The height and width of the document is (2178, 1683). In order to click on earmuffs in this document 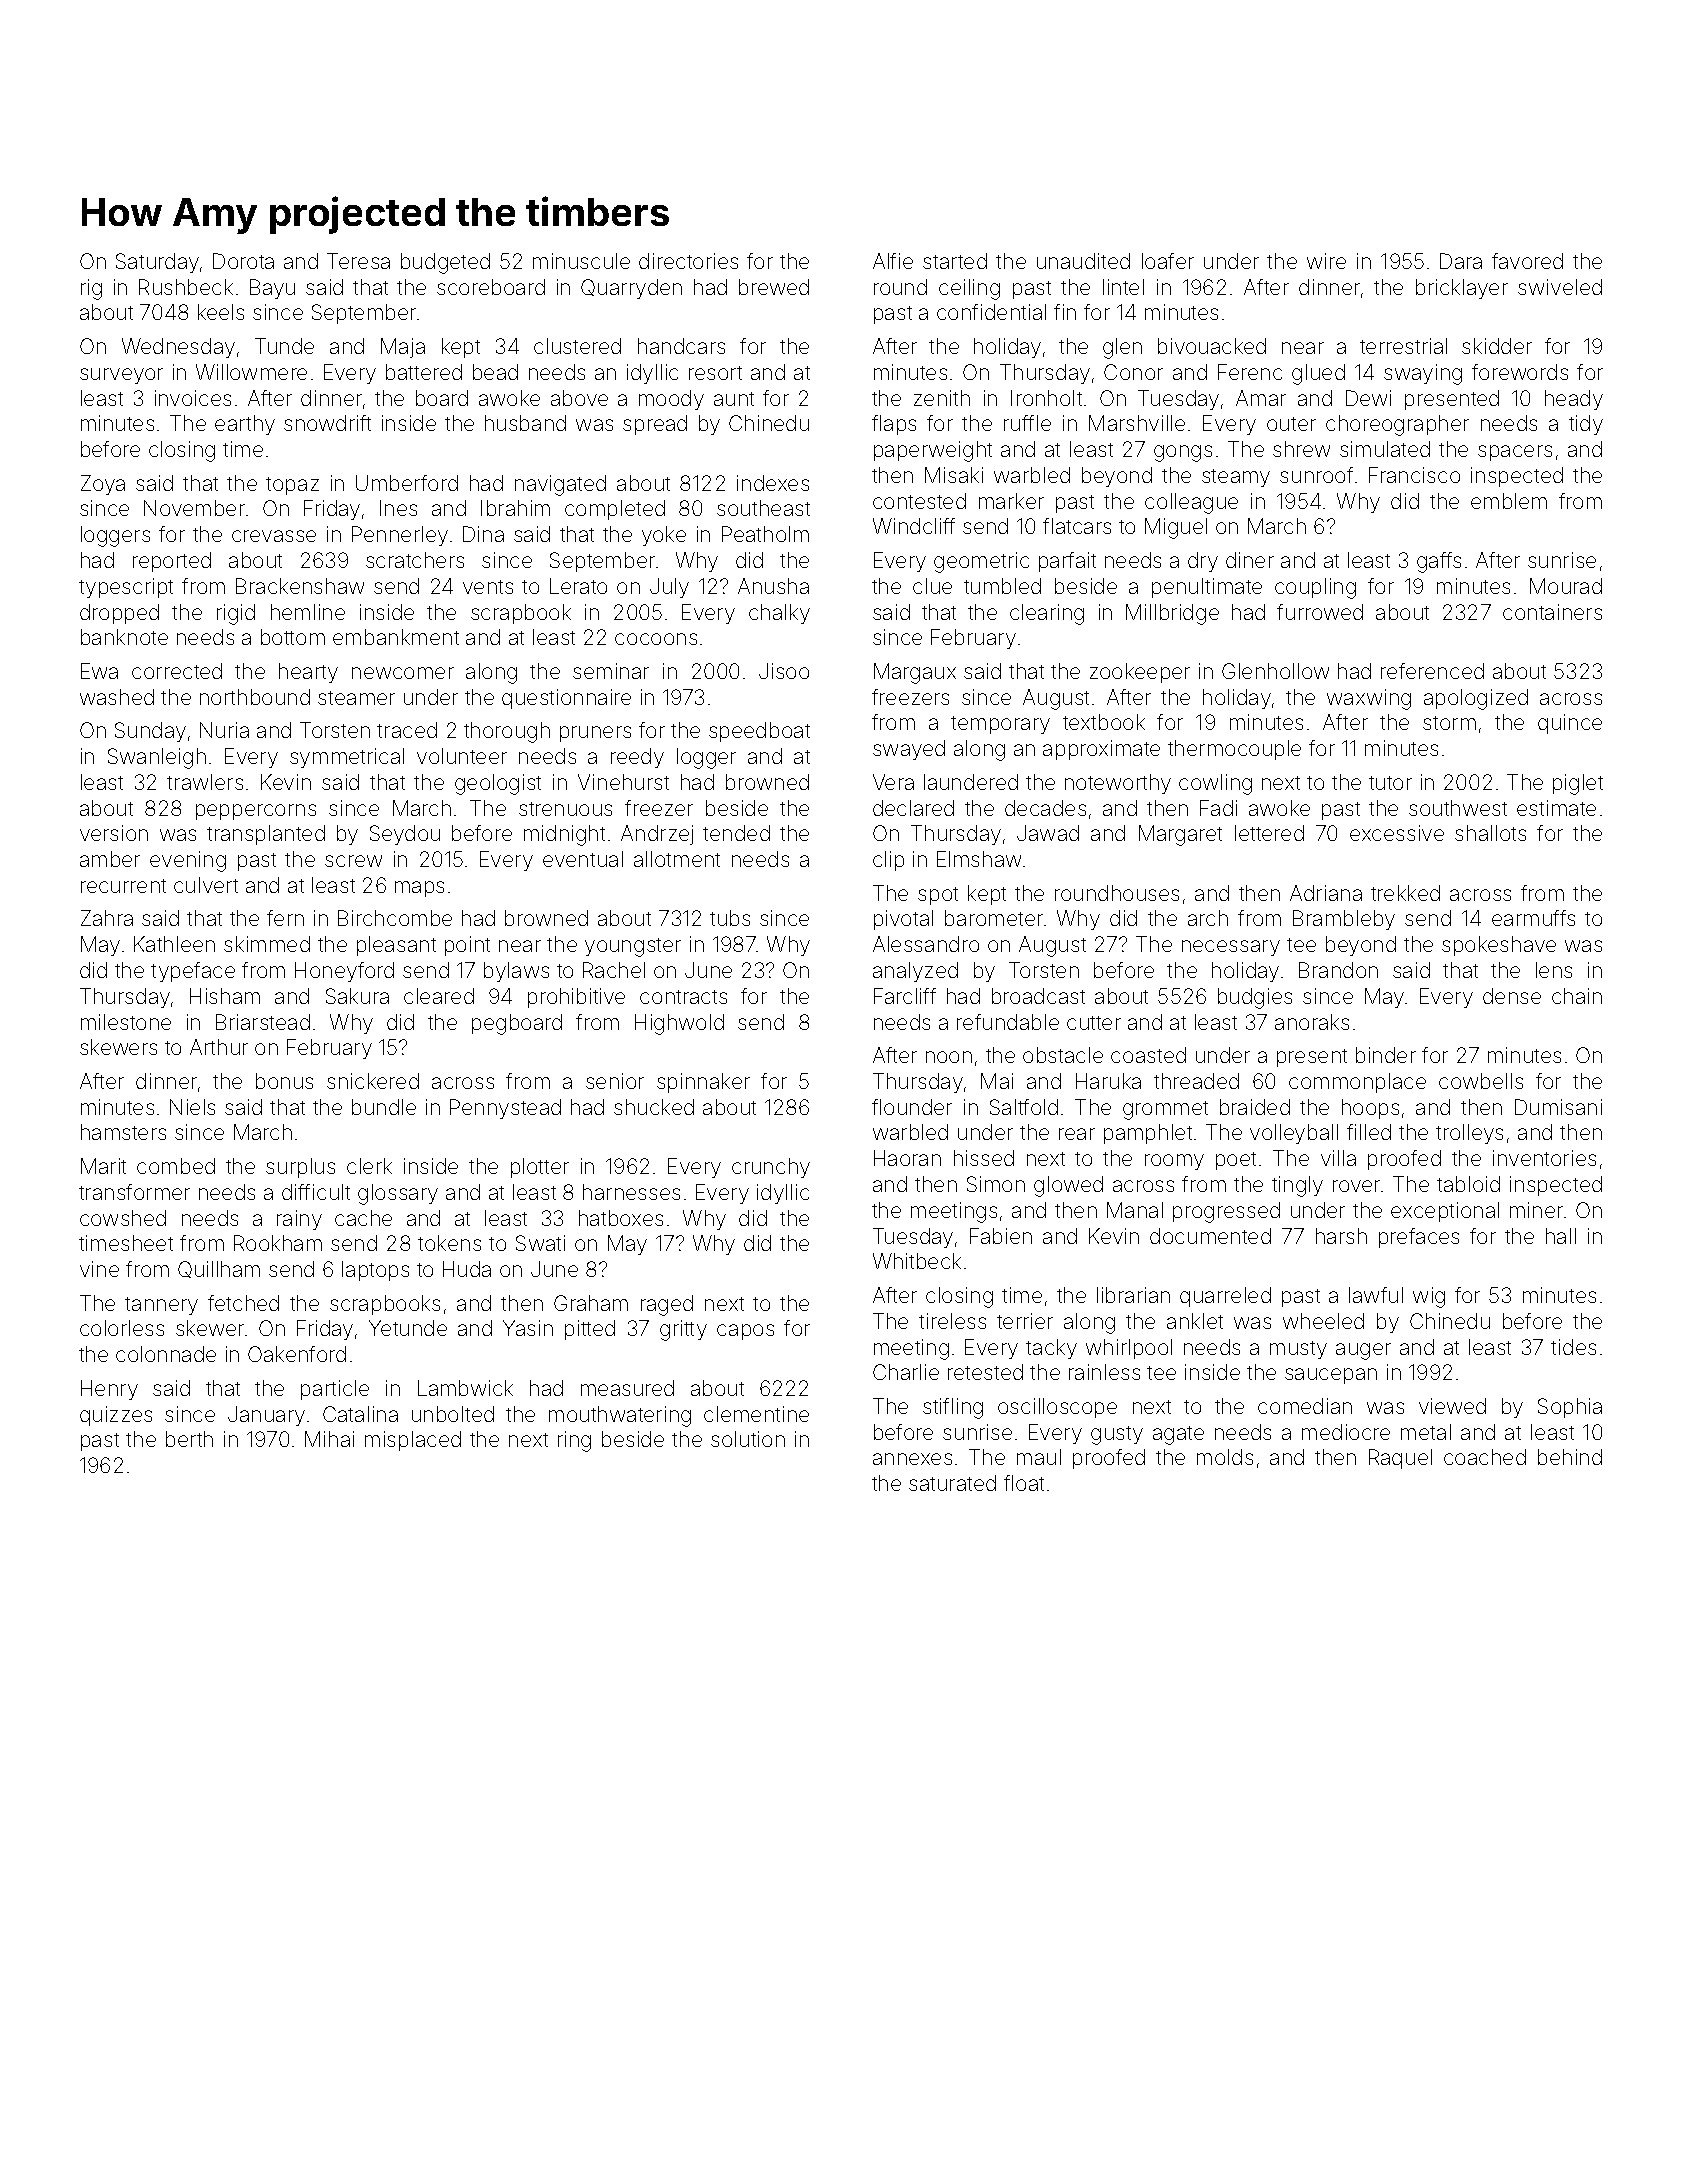, I will do `click(1533, 918)`.
